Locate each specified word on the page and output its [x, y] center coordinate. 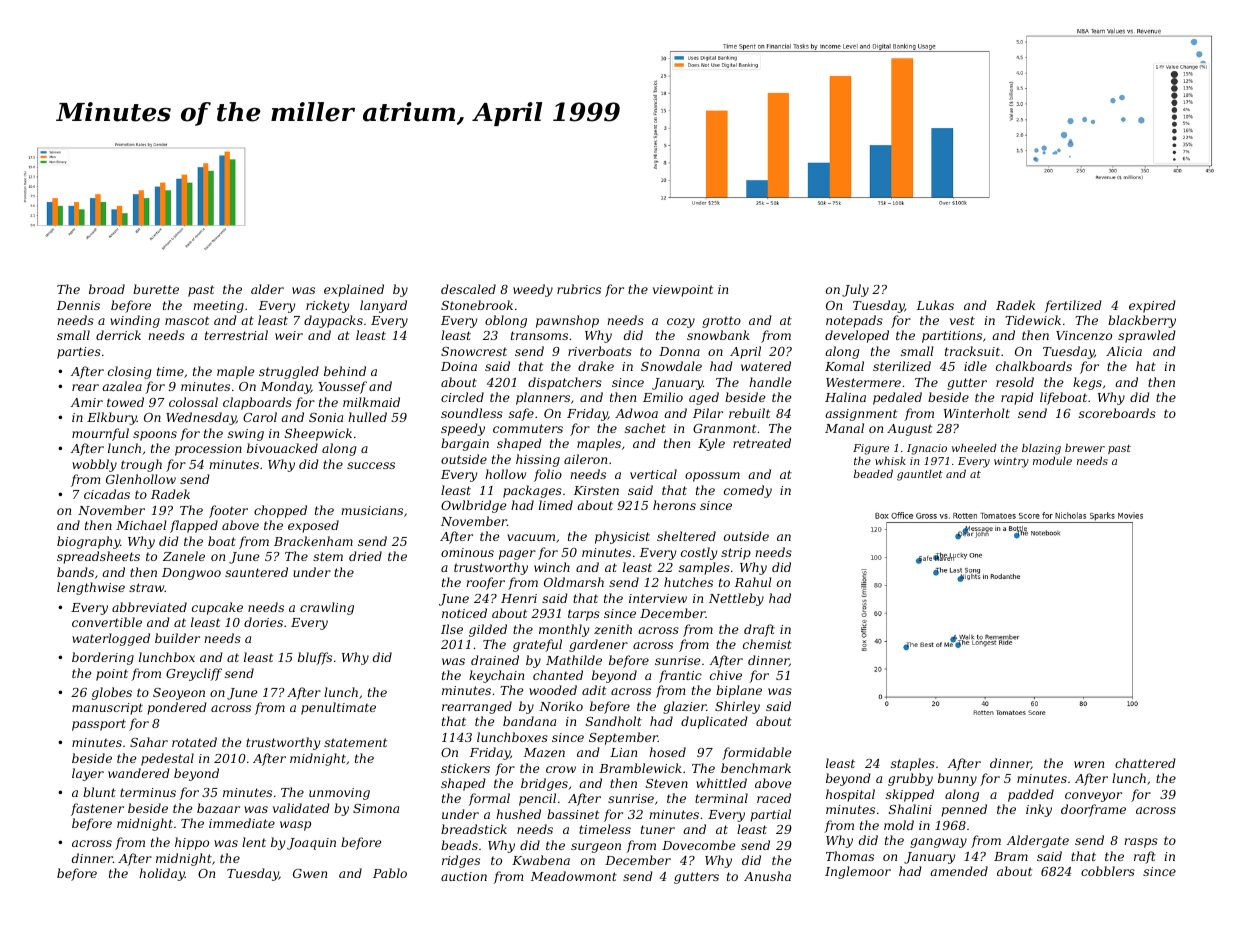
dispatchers [565, 383]
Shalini [910, 809]
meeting [218, 307]
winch [552, 567]
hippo [192, 843]
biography [88, 542]
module [1052, 461]
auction [464, 876]
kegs [1087, 383]
